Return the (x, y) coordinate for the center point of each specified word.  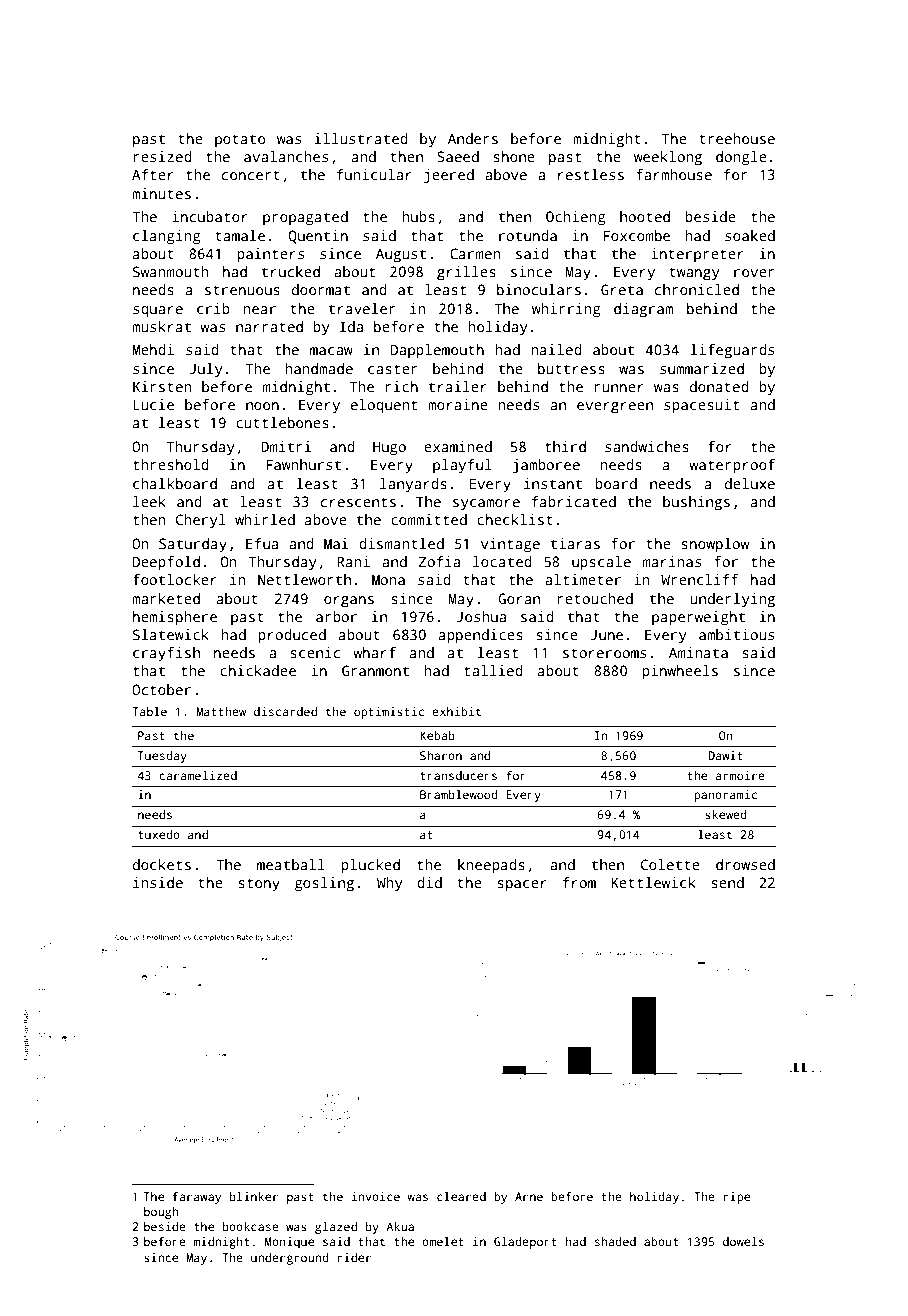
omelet (443, 1241)
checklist (515, 519)
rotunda (528, 235)
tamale (240, 235)
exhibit (456, 711)
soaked (750, 235)
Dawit (725, 755)
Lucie (153, 404)
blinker (254, 1196)
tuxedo (159, 834)
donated (719, 386)
